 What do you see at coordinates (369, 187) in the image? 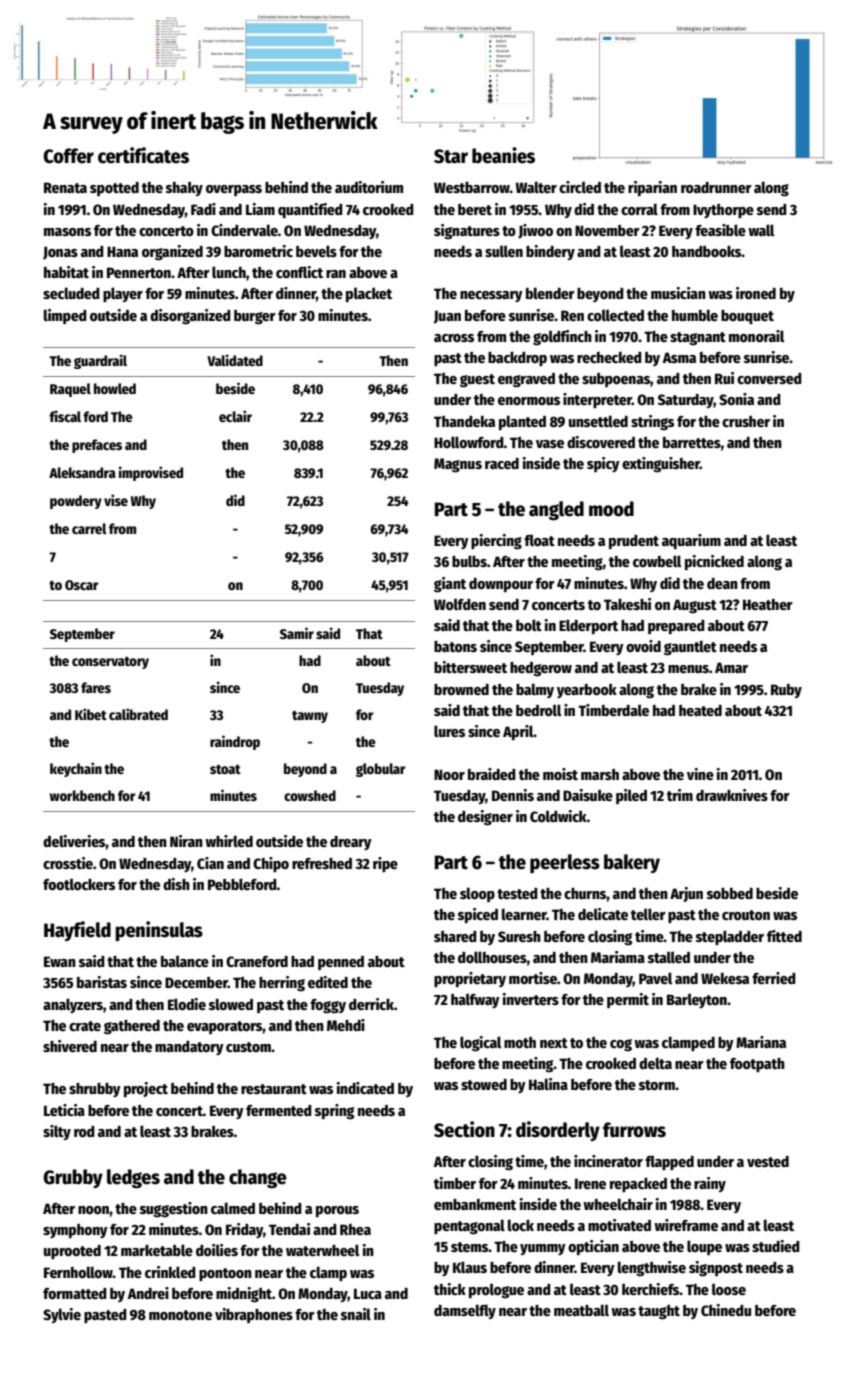
I see `auditorium` at bounding box center [369, 187].
